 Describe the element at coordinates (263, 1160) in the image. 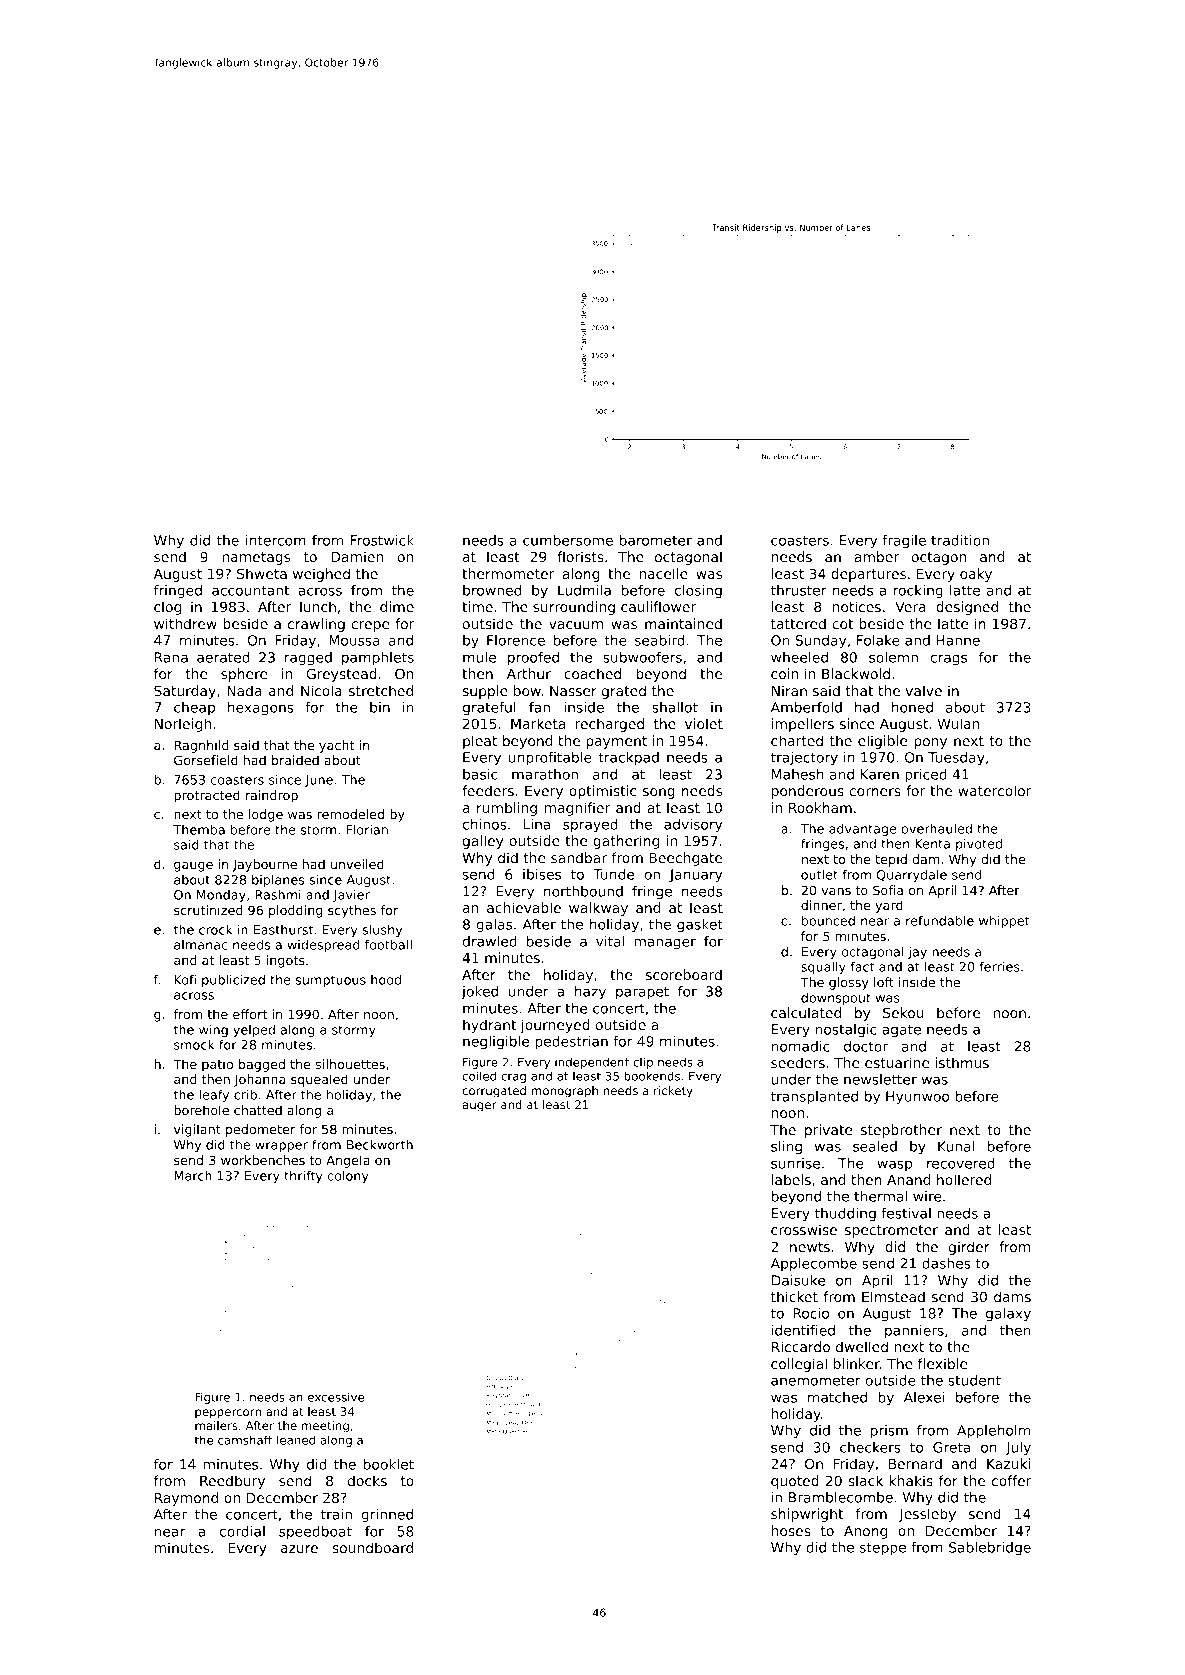

I see `workbenches` at that location.
